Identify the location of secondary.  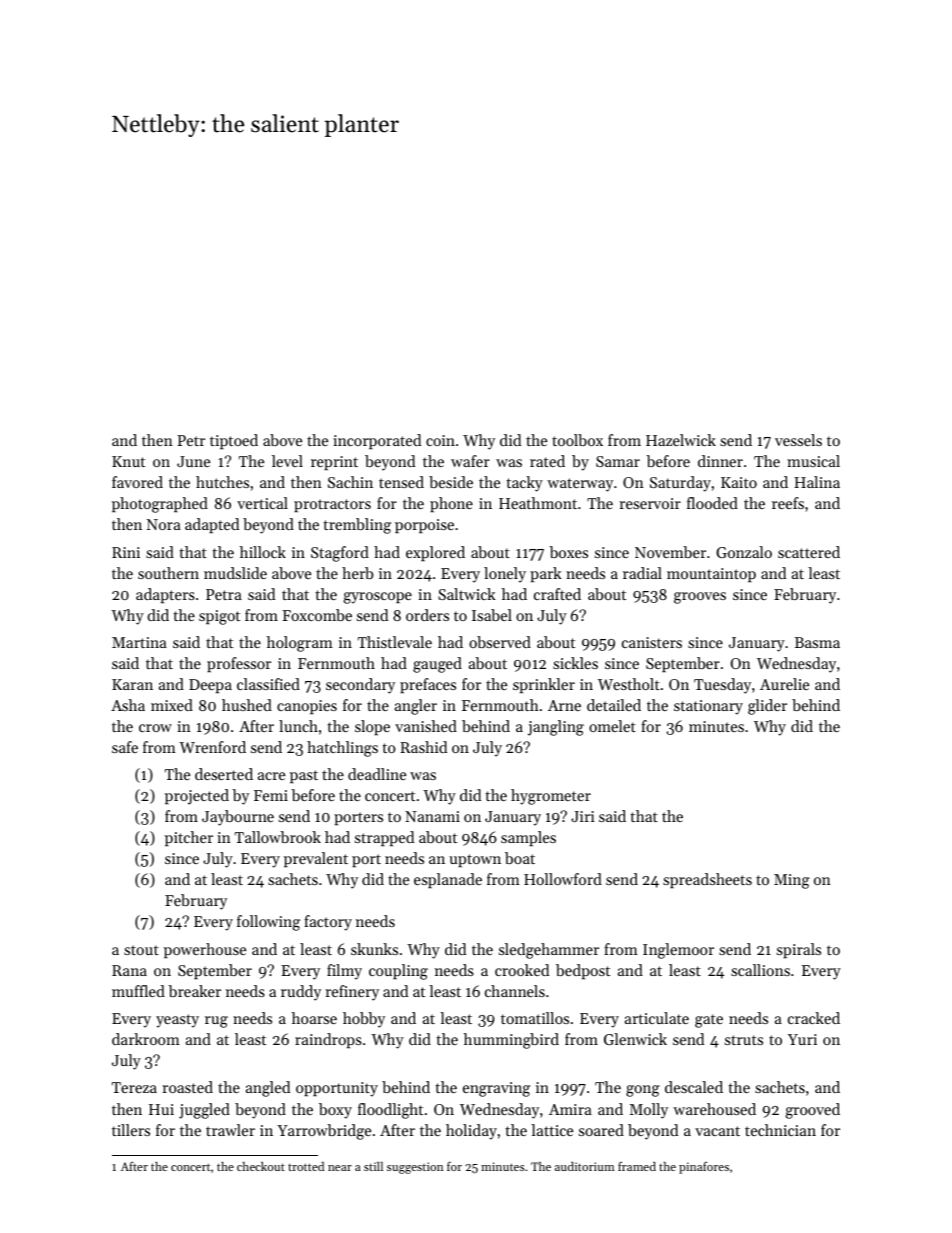
(360, 686).
